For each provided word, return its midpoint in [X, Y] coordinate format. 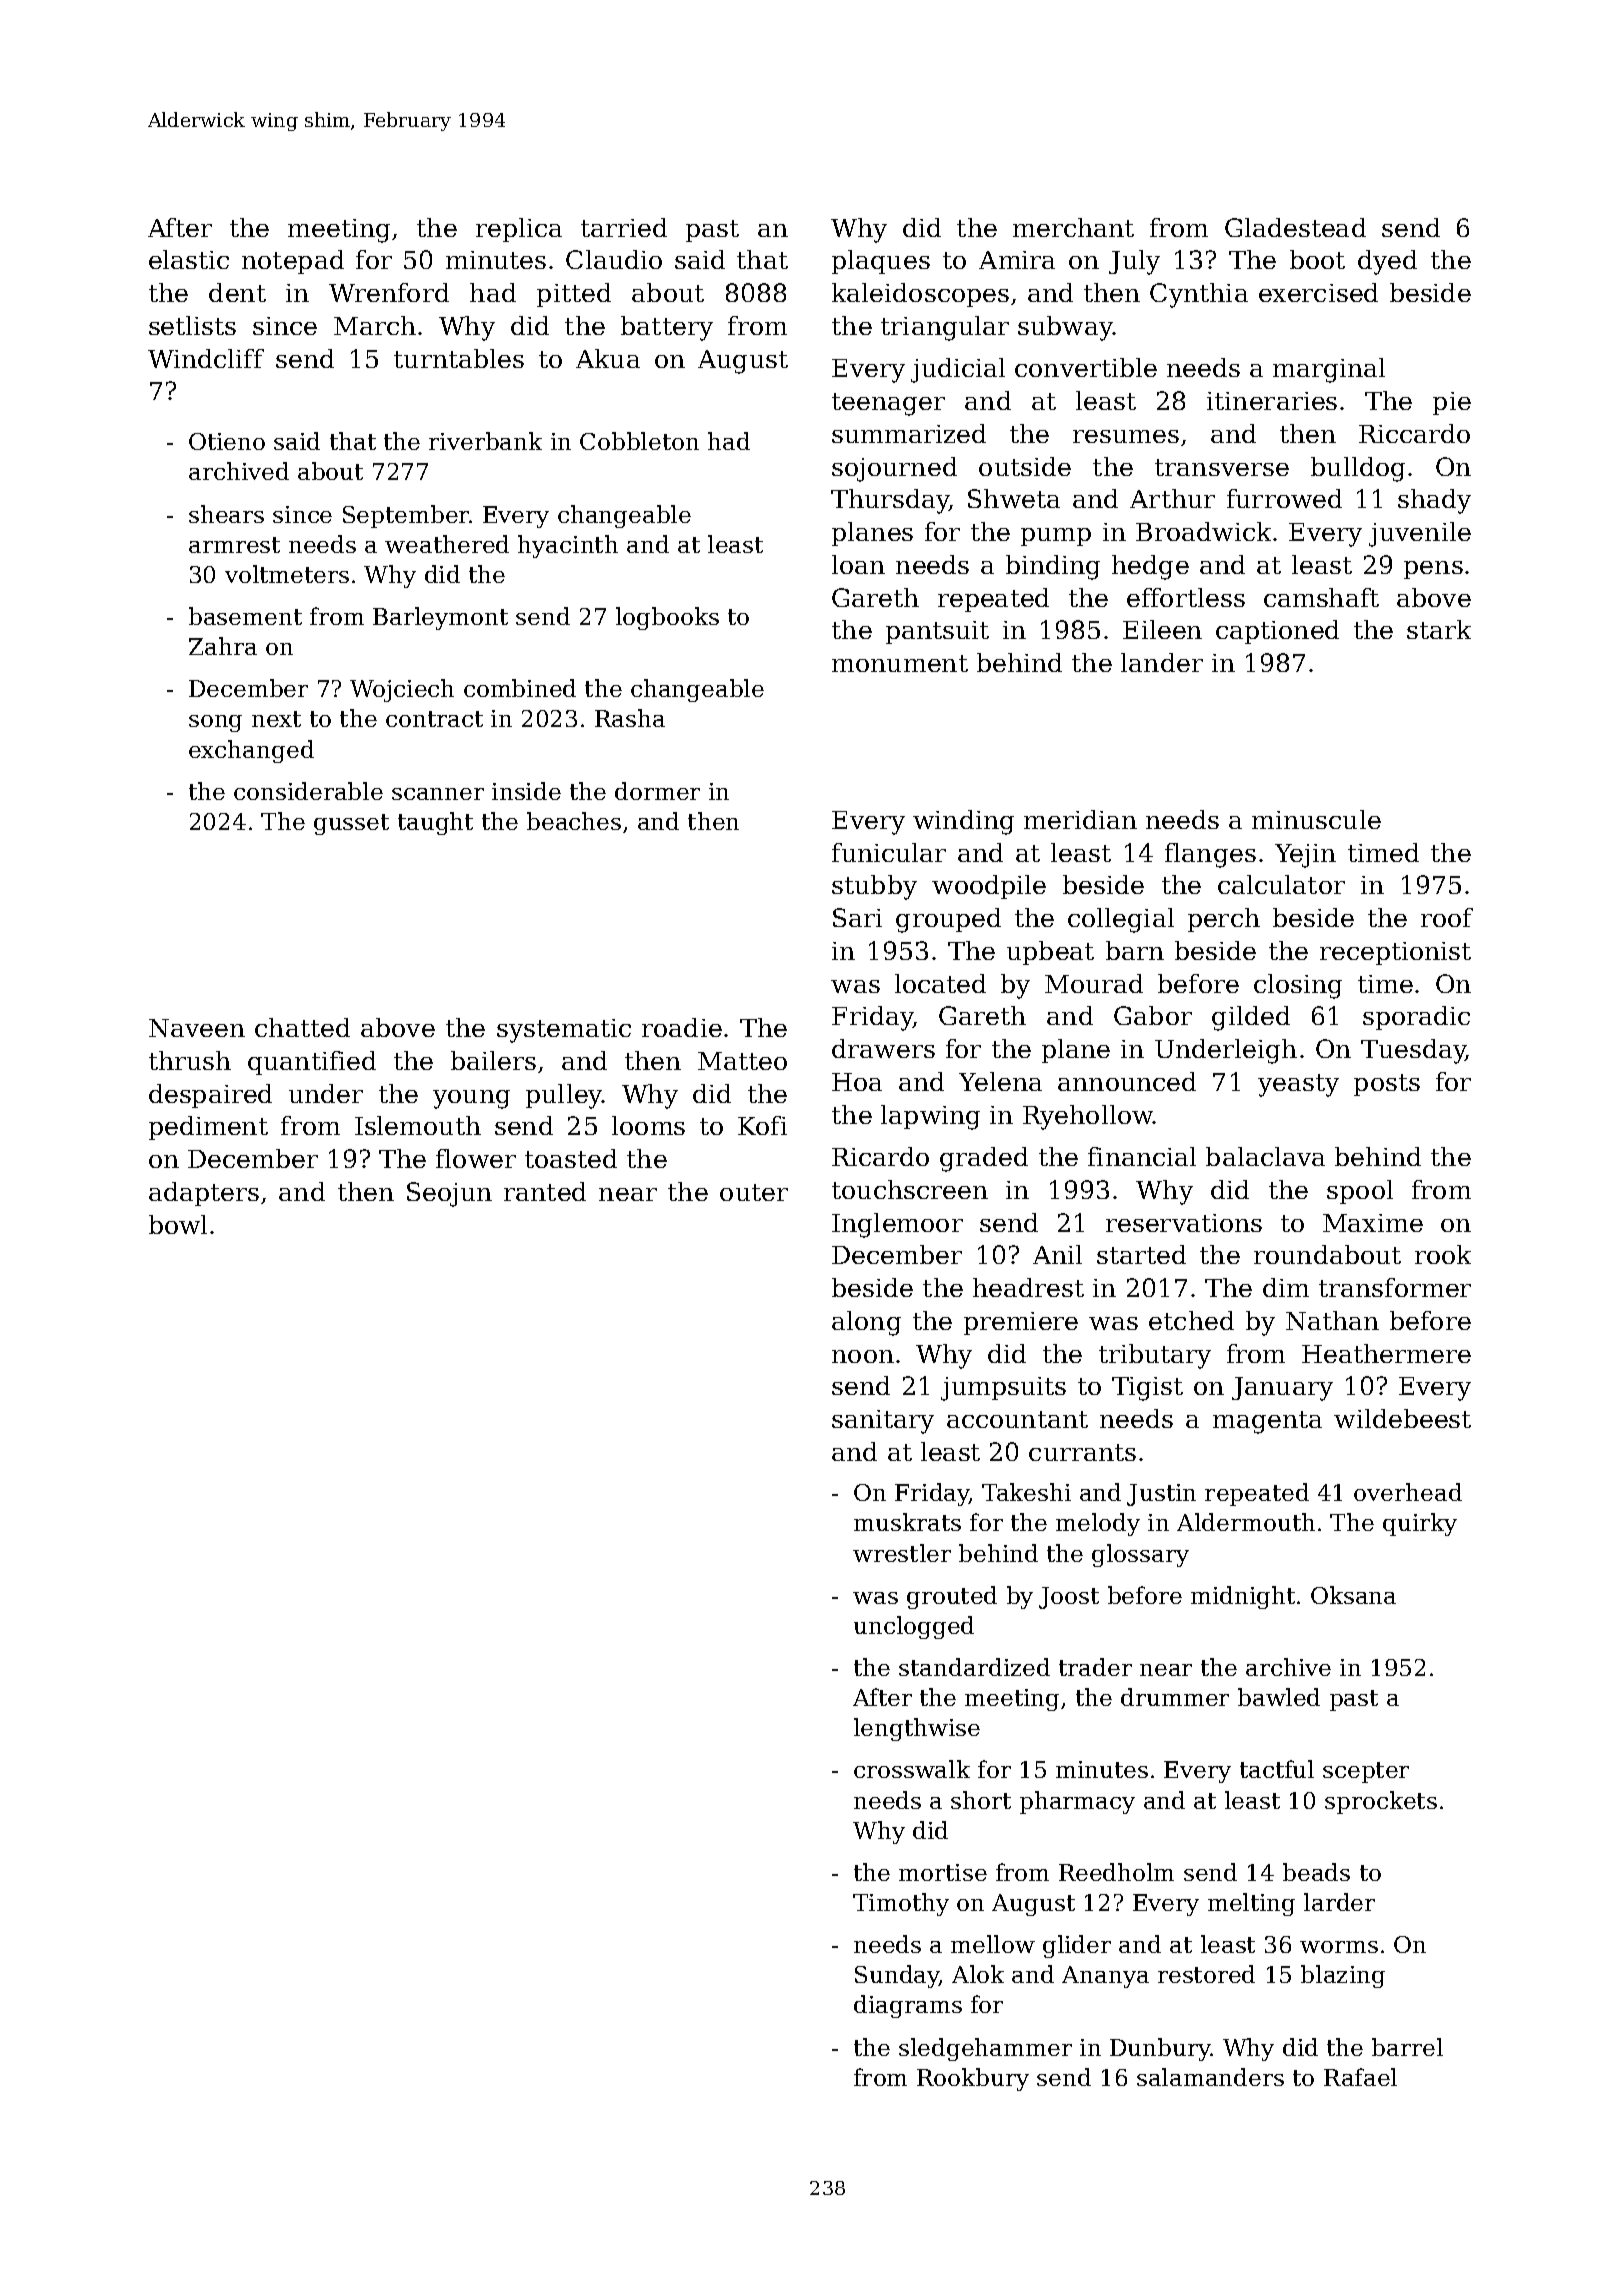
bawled [1279, 1697]
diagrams [908, 2006]
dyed [1387, 262]
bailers [493, 1060]
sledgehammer [985, 2049]
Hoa [857, 1082]
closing [1298, 986]
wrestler [902, 1553]
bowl [178, 1224]
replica [519, 230]
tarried [624, 227]
